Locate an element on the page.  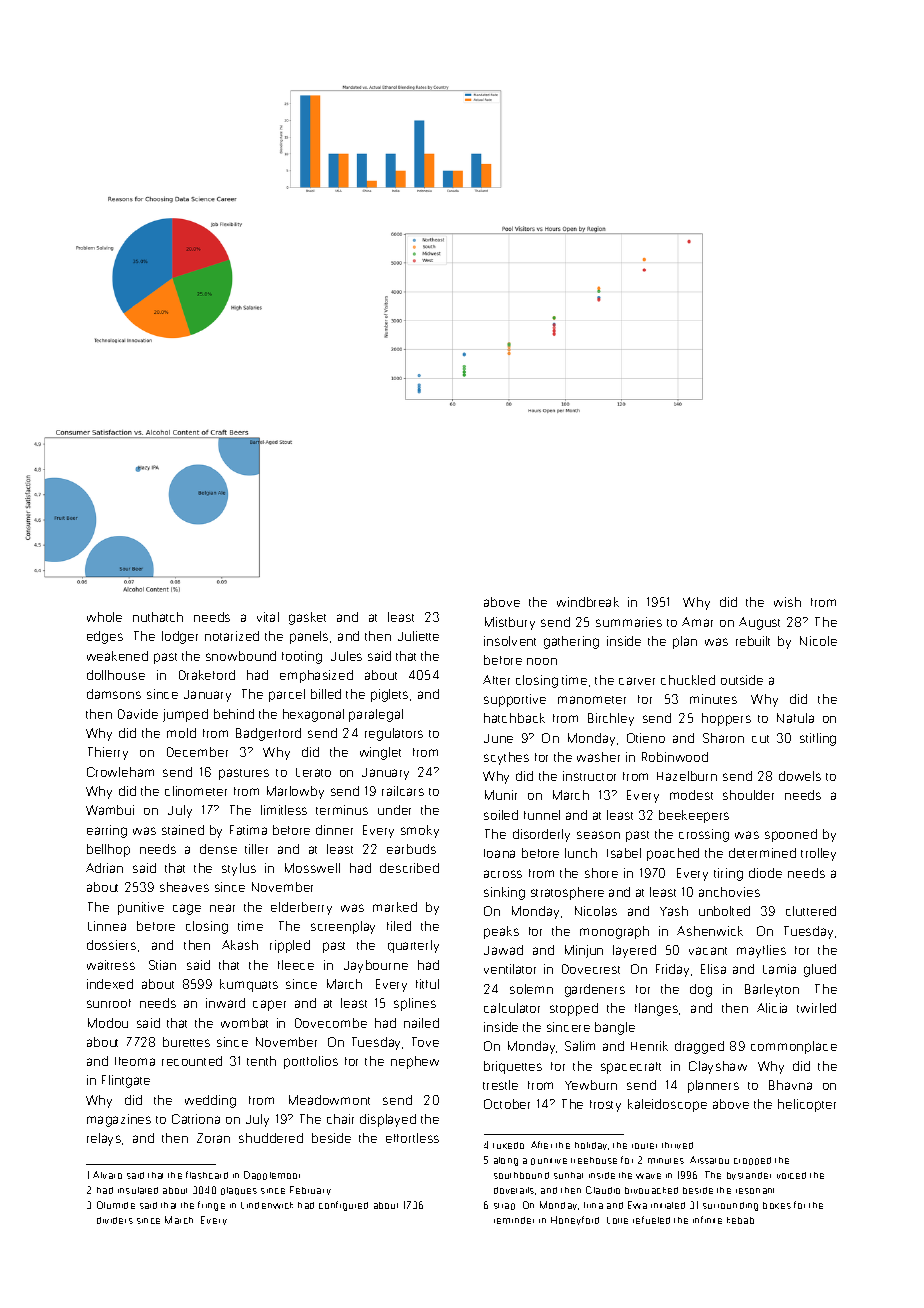
regulators is located at coordinates (394, 734).
